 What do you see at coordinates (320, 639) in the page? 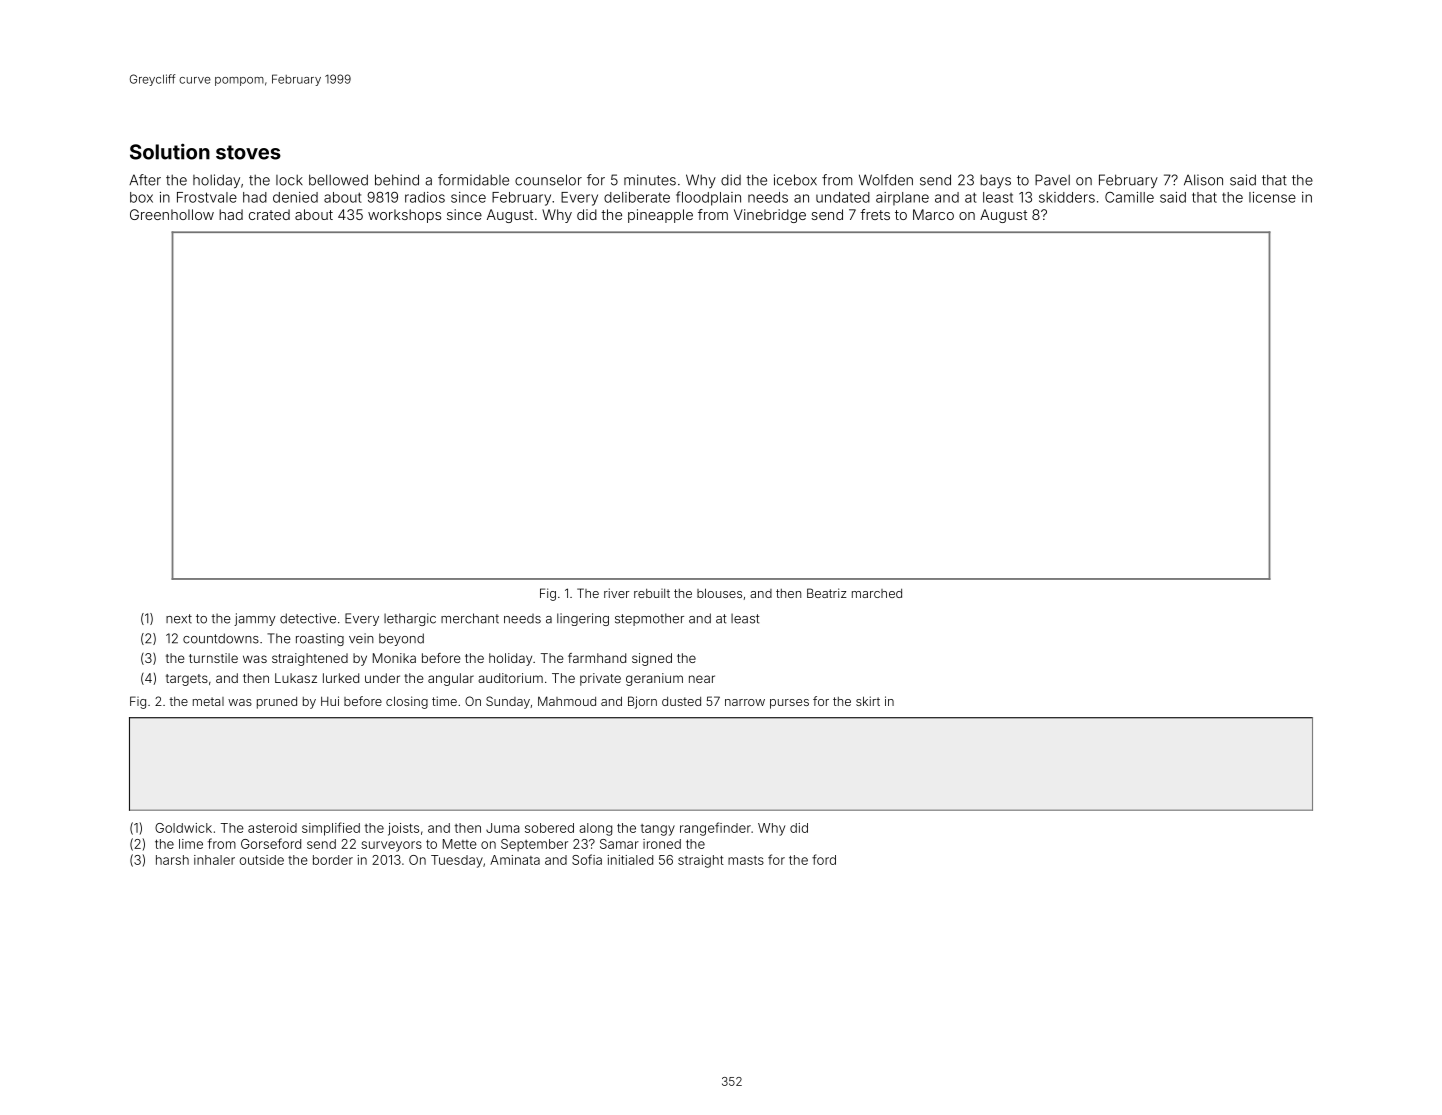
I see `roasting` at bounding box center [320, 639].
